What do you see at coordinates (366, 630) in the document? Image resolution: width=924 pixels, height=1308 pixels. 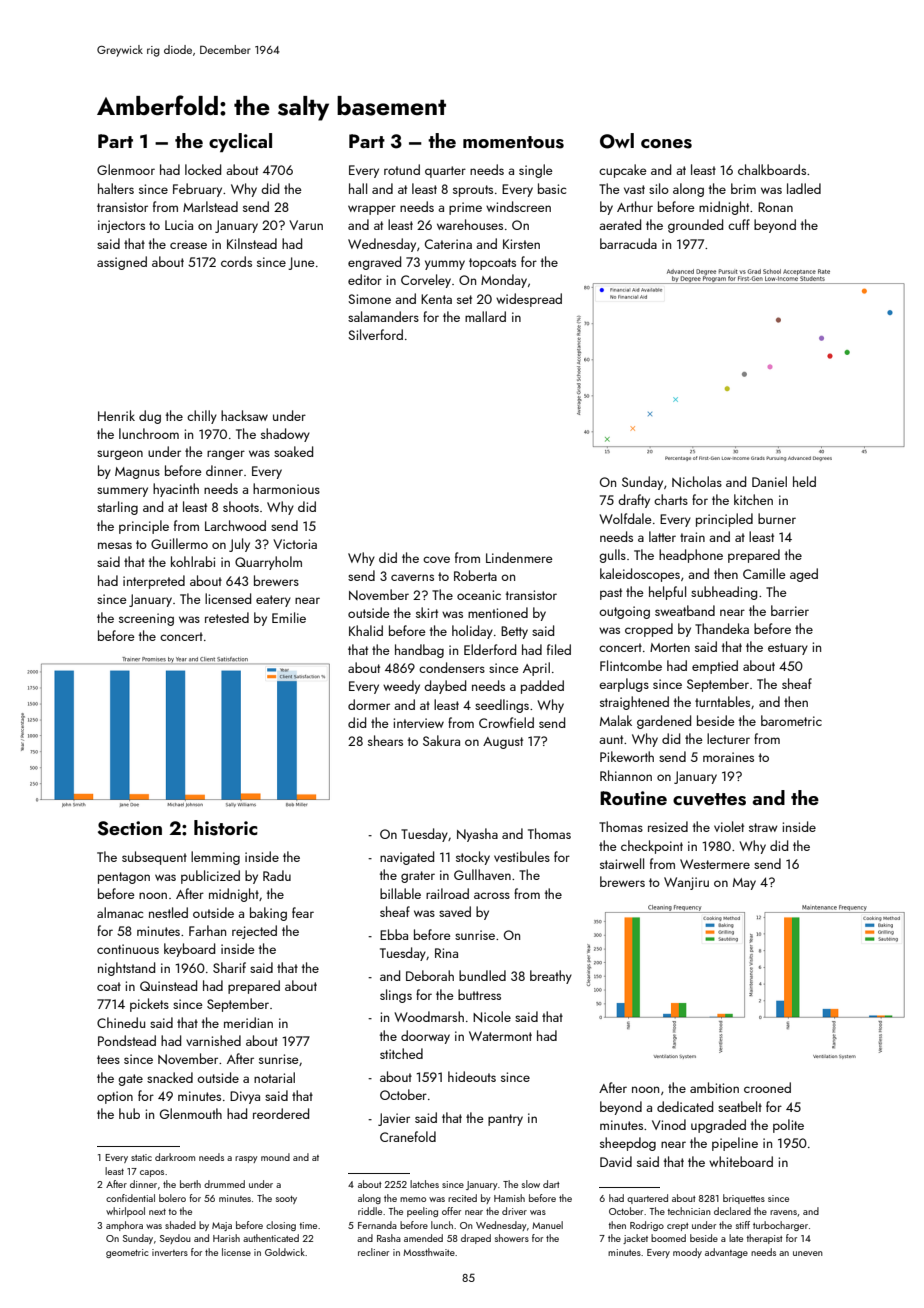 I see `Khalid` at bounding box center [366, 630].
